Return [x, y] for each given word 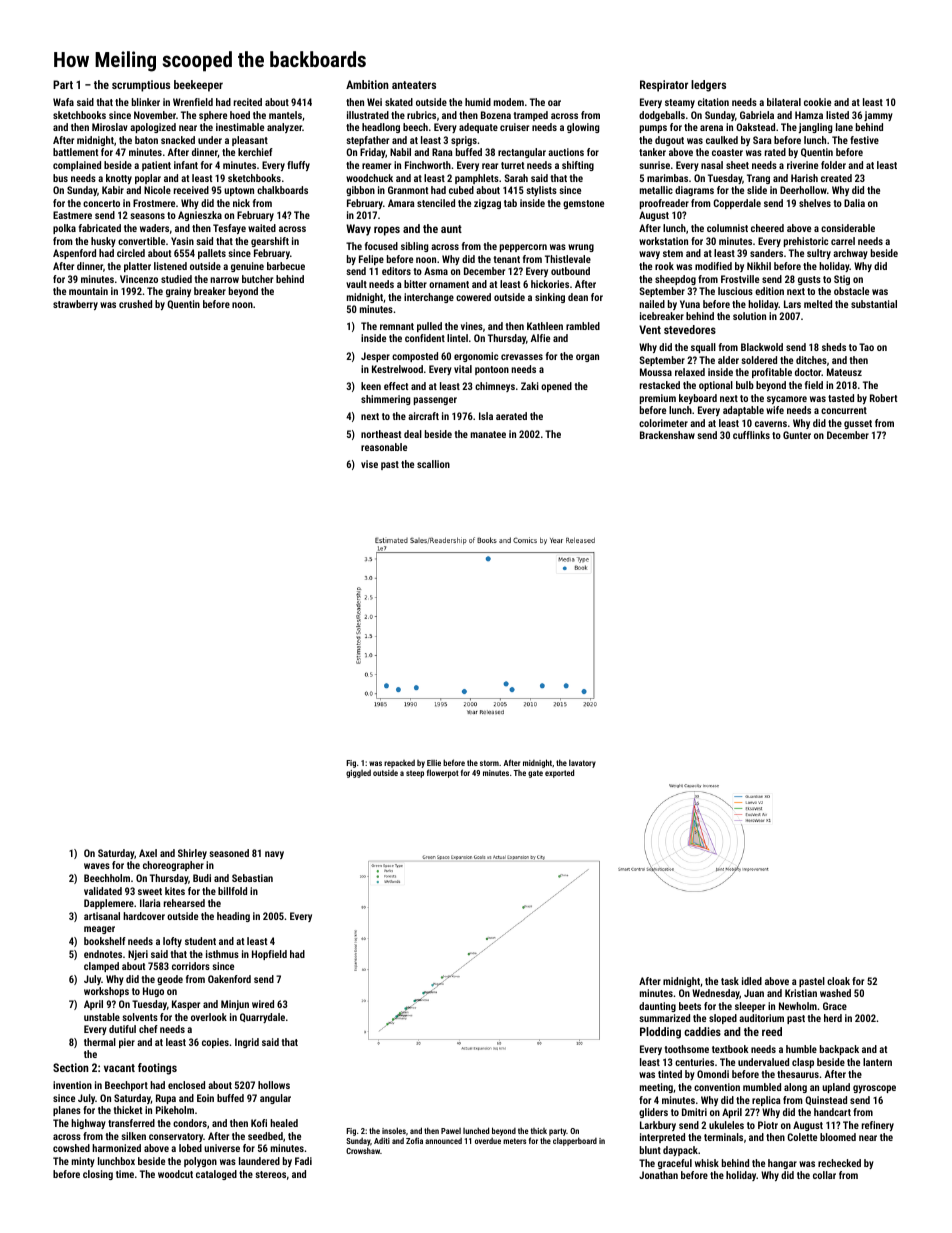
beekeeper [198, 86]
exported [559, 773]
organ [587, 358]
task [730, 981]
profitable [772, 373]
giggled [358, 774]
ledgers [708, 86]
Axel [148, 853]
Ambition [367, 84]
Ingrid [247, 1043]
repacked [399, 764]
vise [369, 464]
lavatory [582, 764]
